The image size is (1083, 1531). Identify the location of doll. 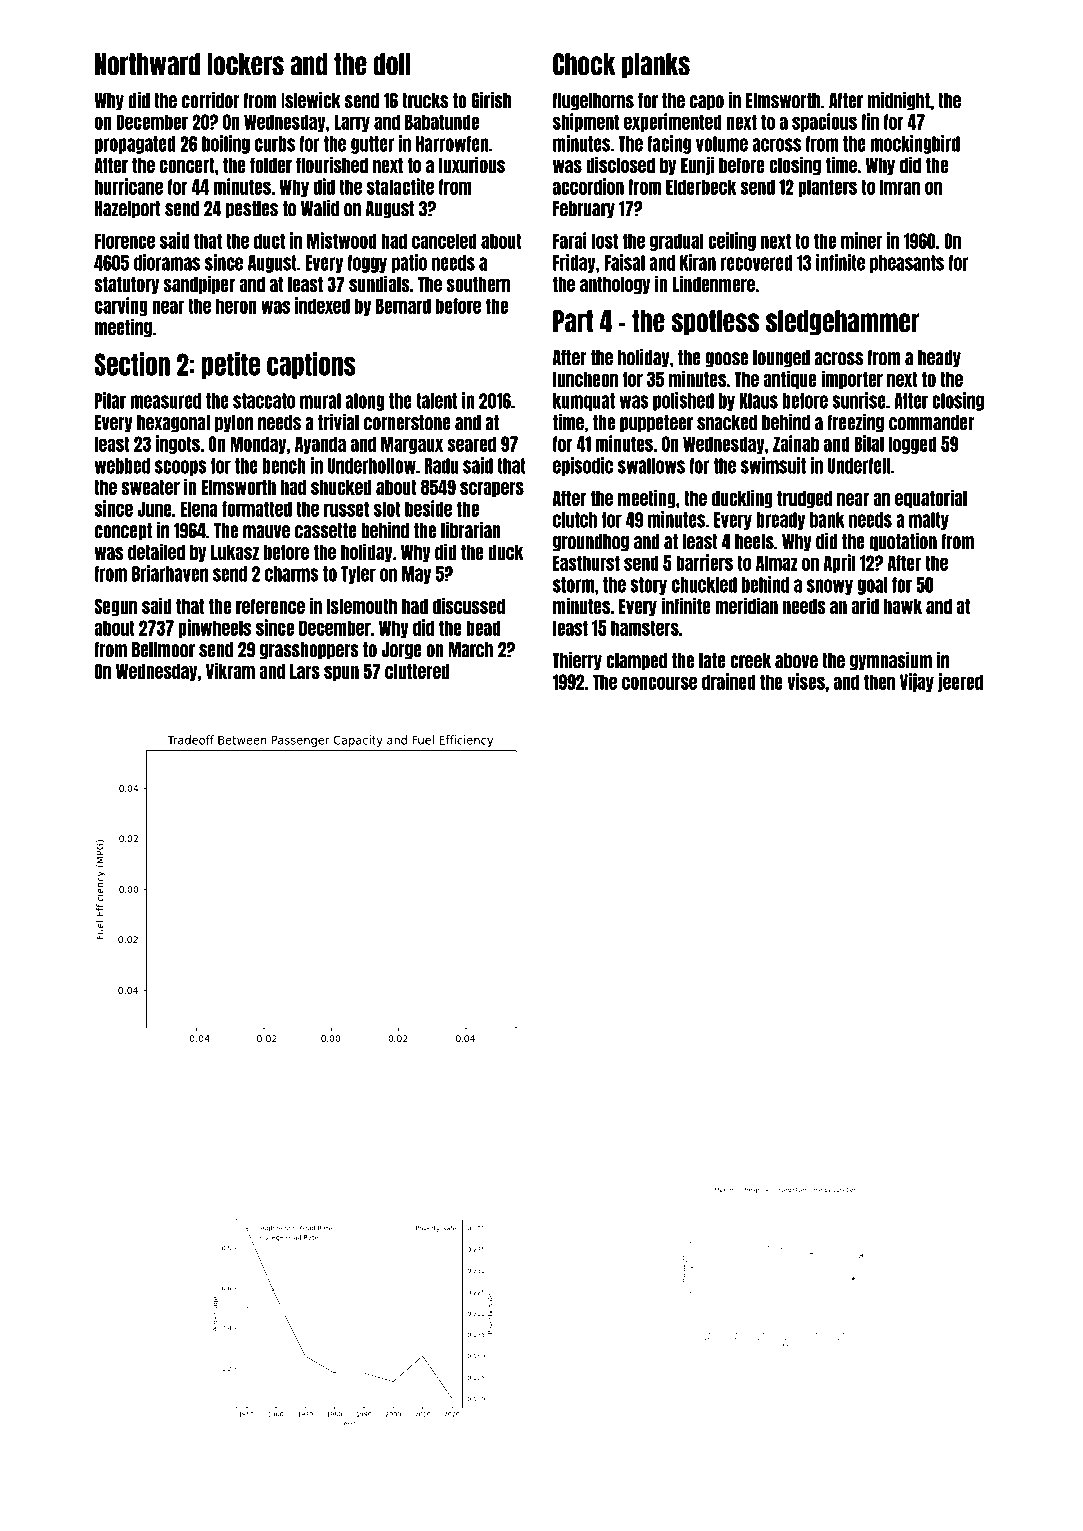
(392, 64).
